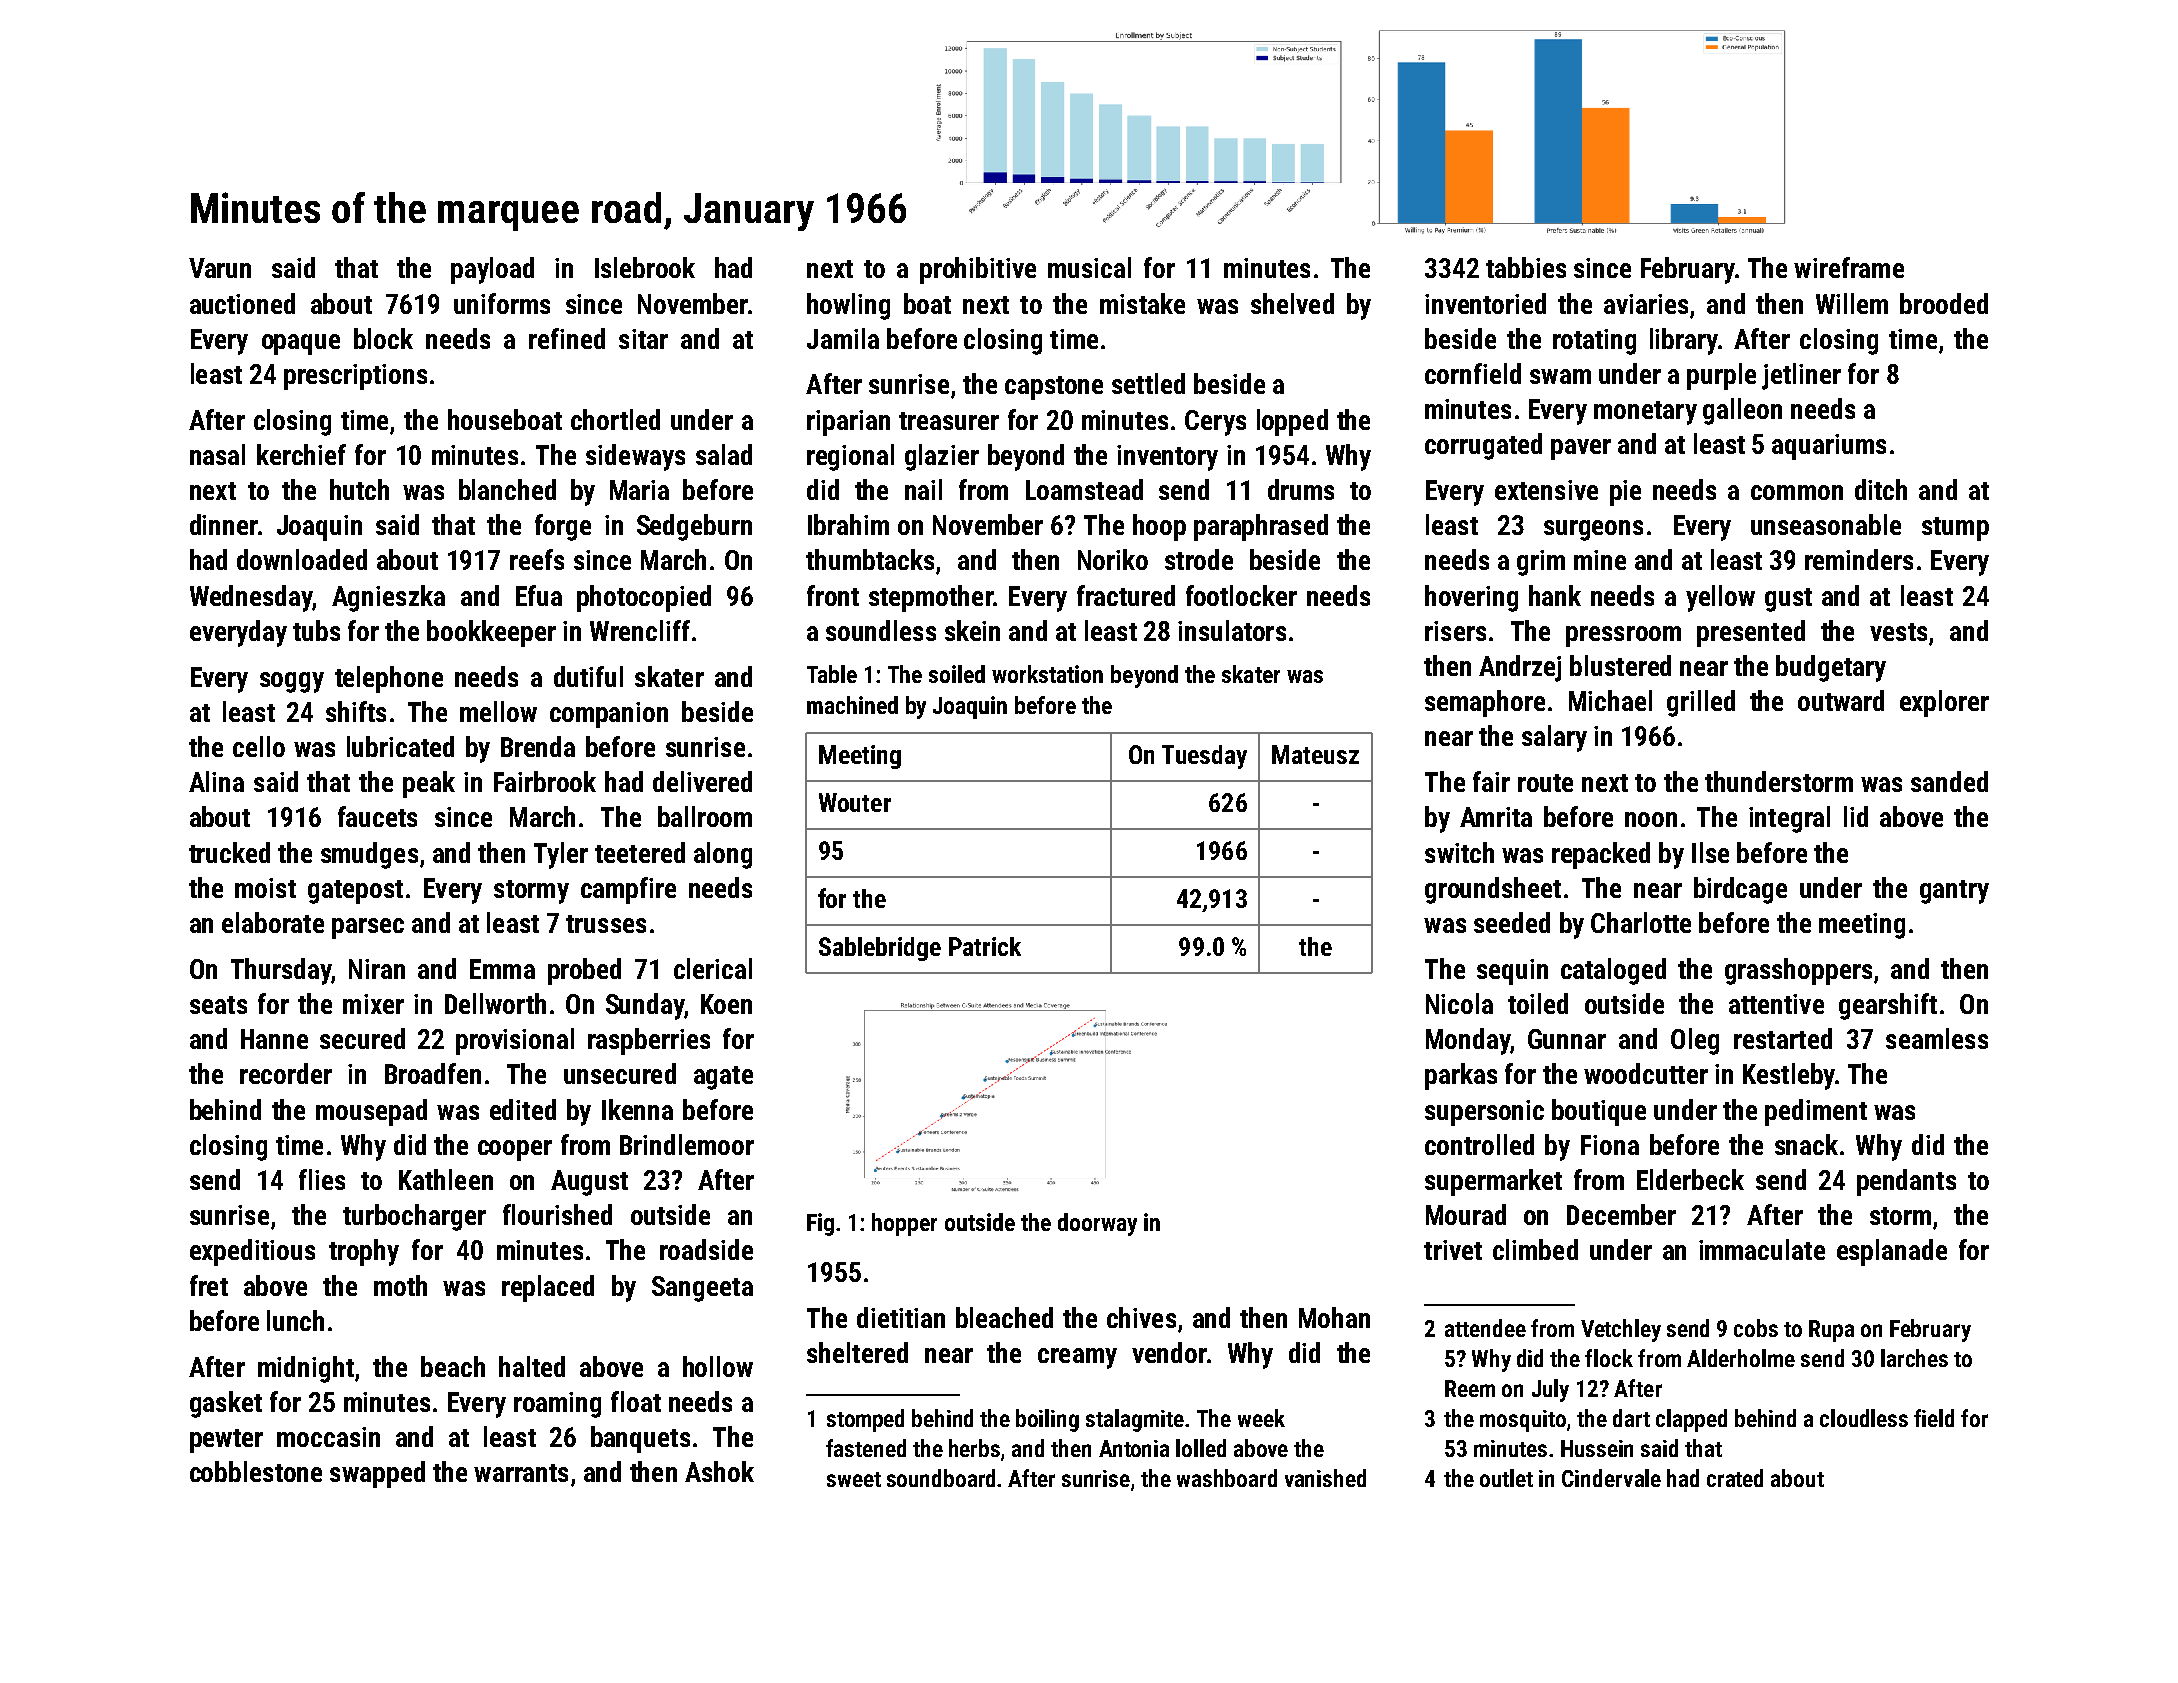 The width and height of the document is (2178, 1683). What do you see at coordinates (1735, 1478) in the document?
I see `crated` at bounding box center [1735, 1478].
